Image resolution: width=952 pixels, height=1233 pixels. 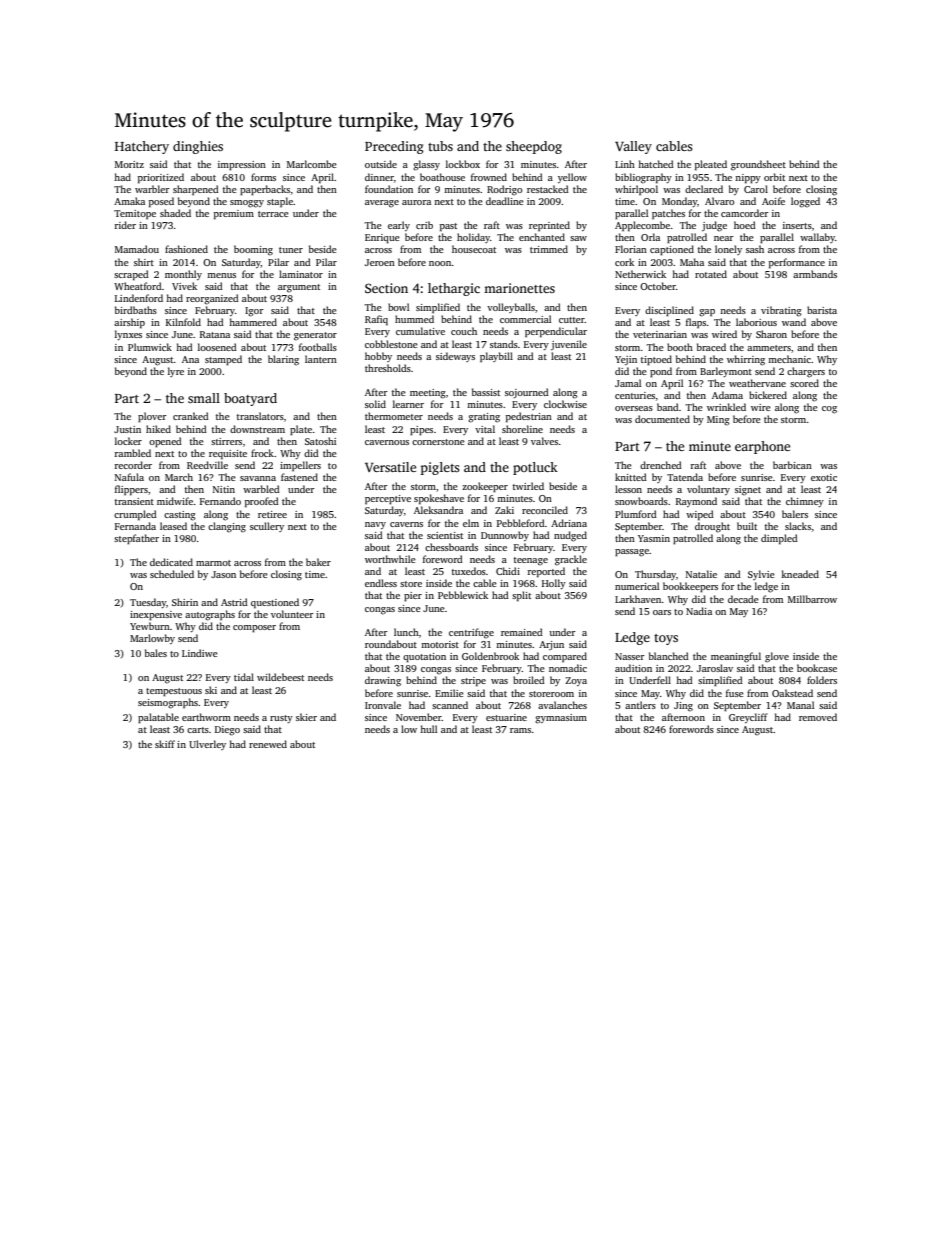 I want to click on renewed, so click(x=268, y=744).
